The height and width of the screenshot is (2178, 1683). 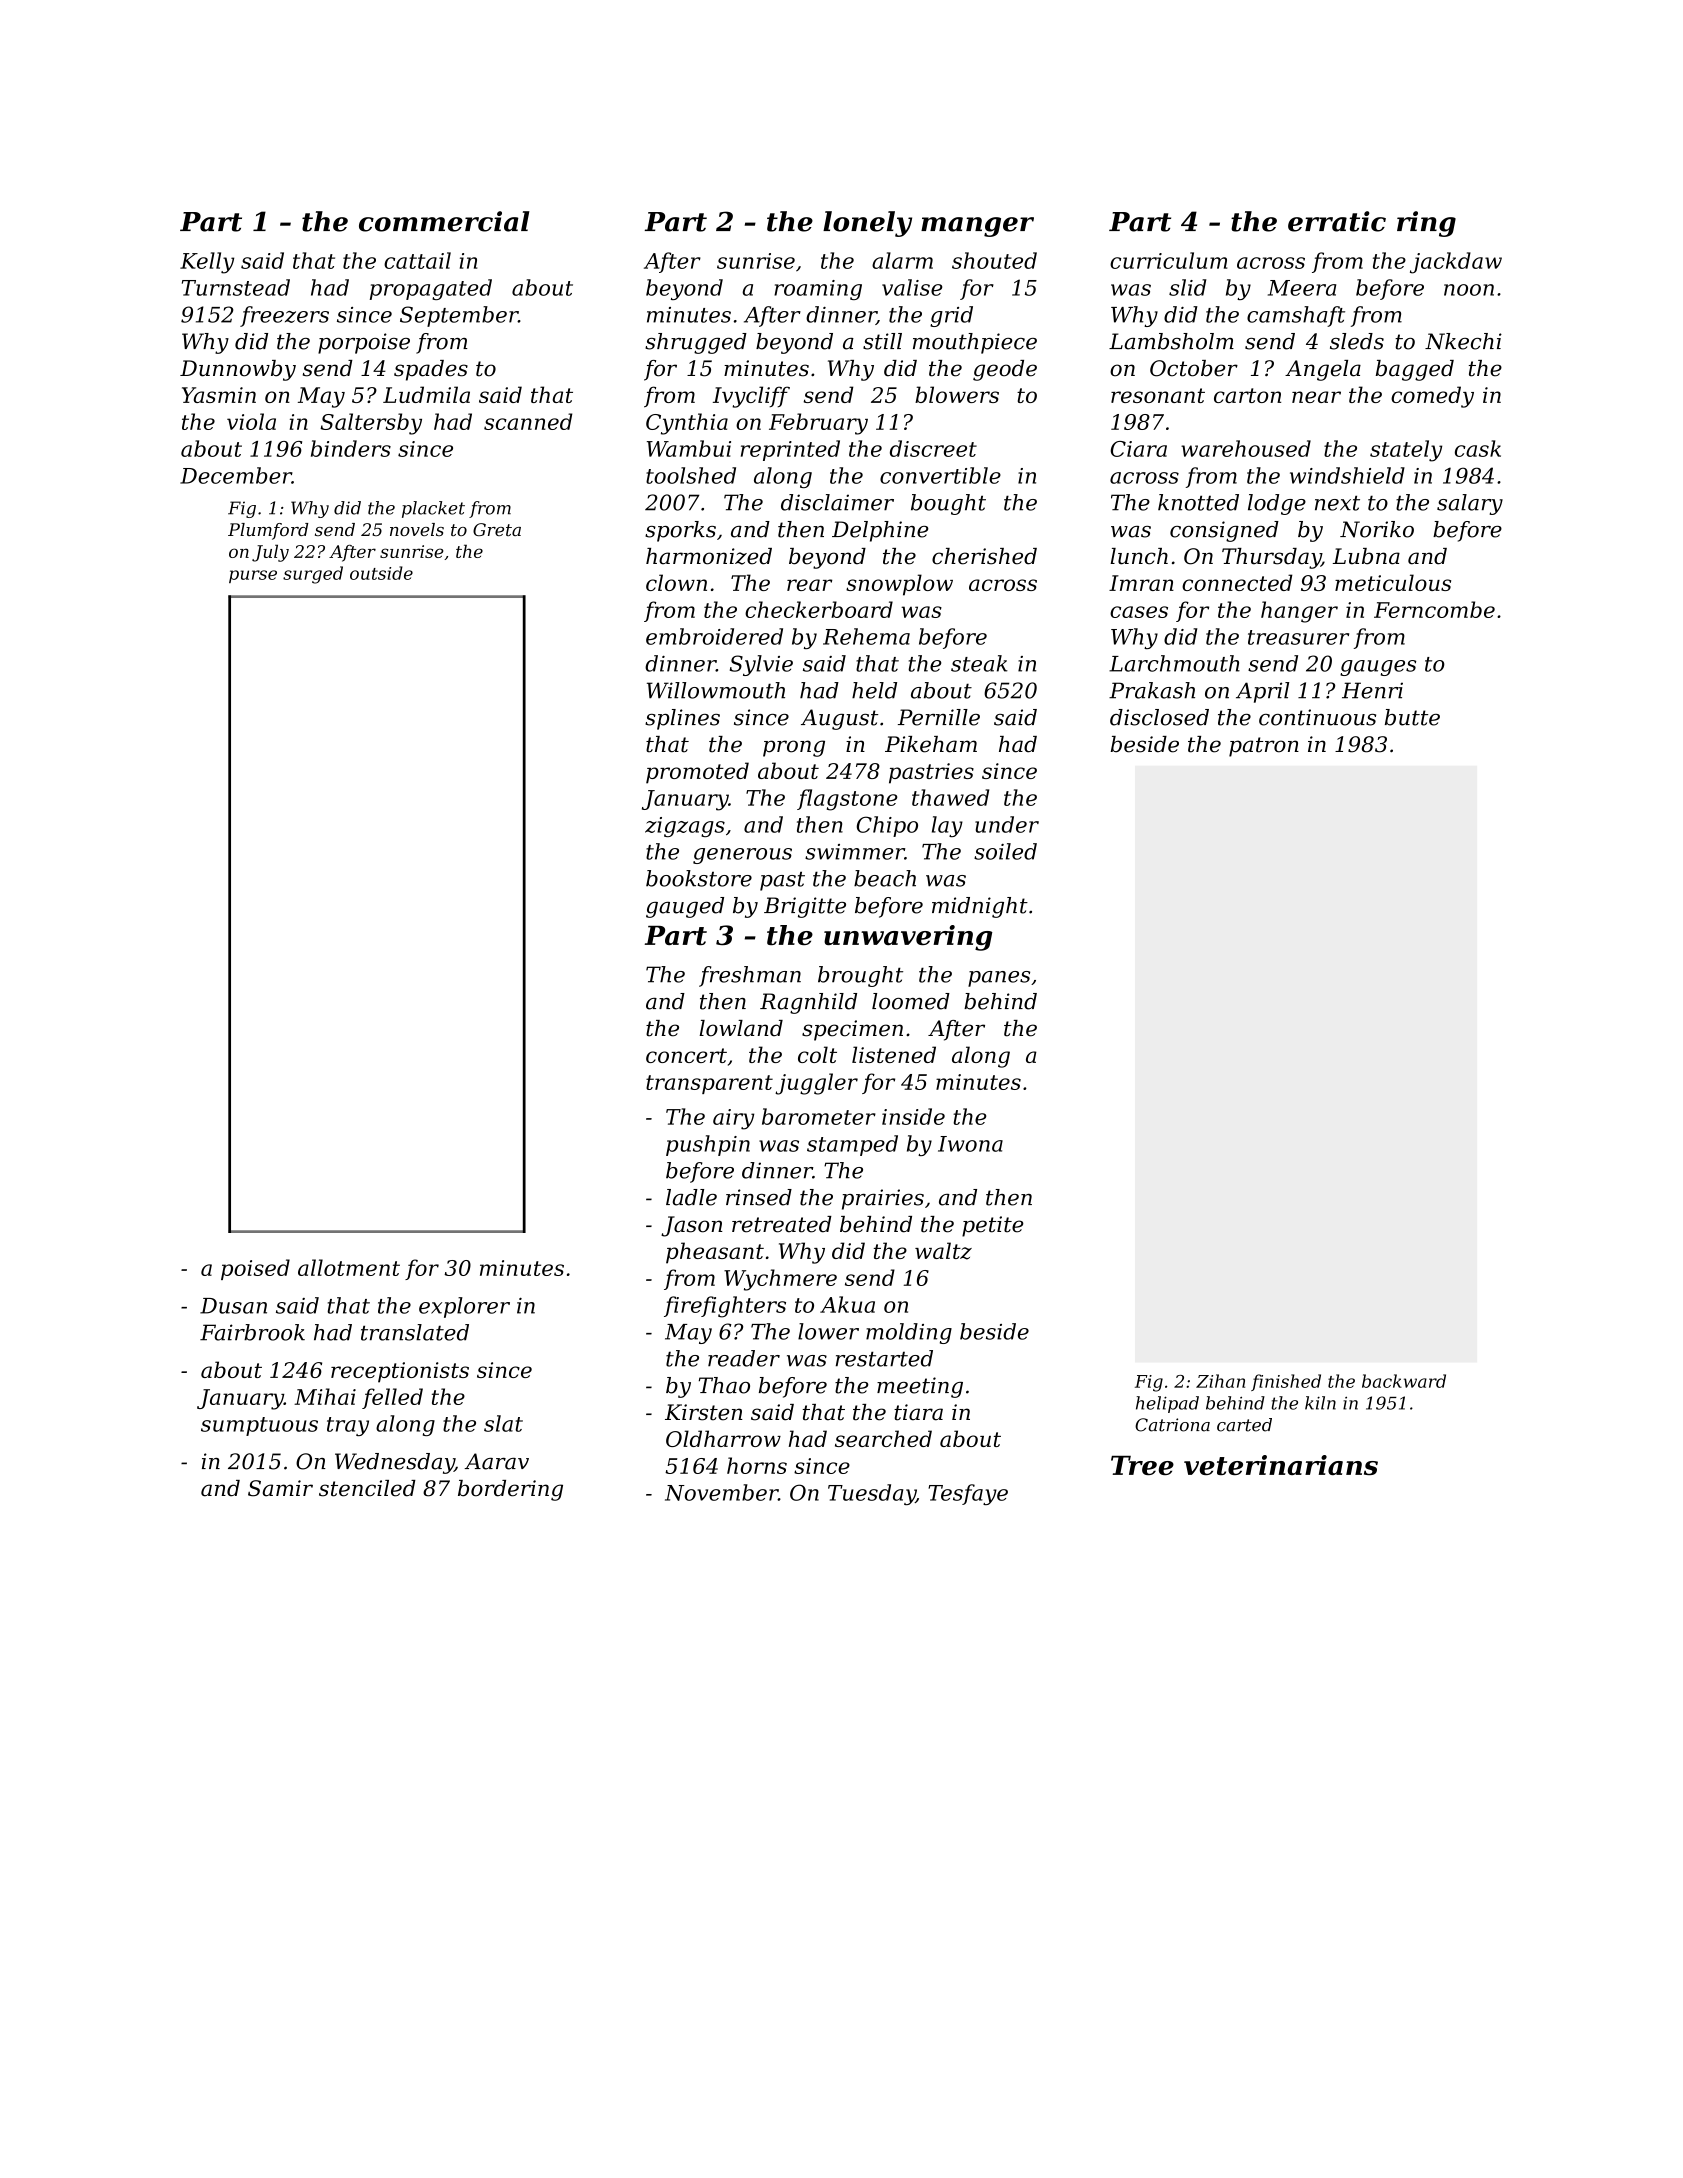 I want to click on panes, so click(x=999, y=979).
